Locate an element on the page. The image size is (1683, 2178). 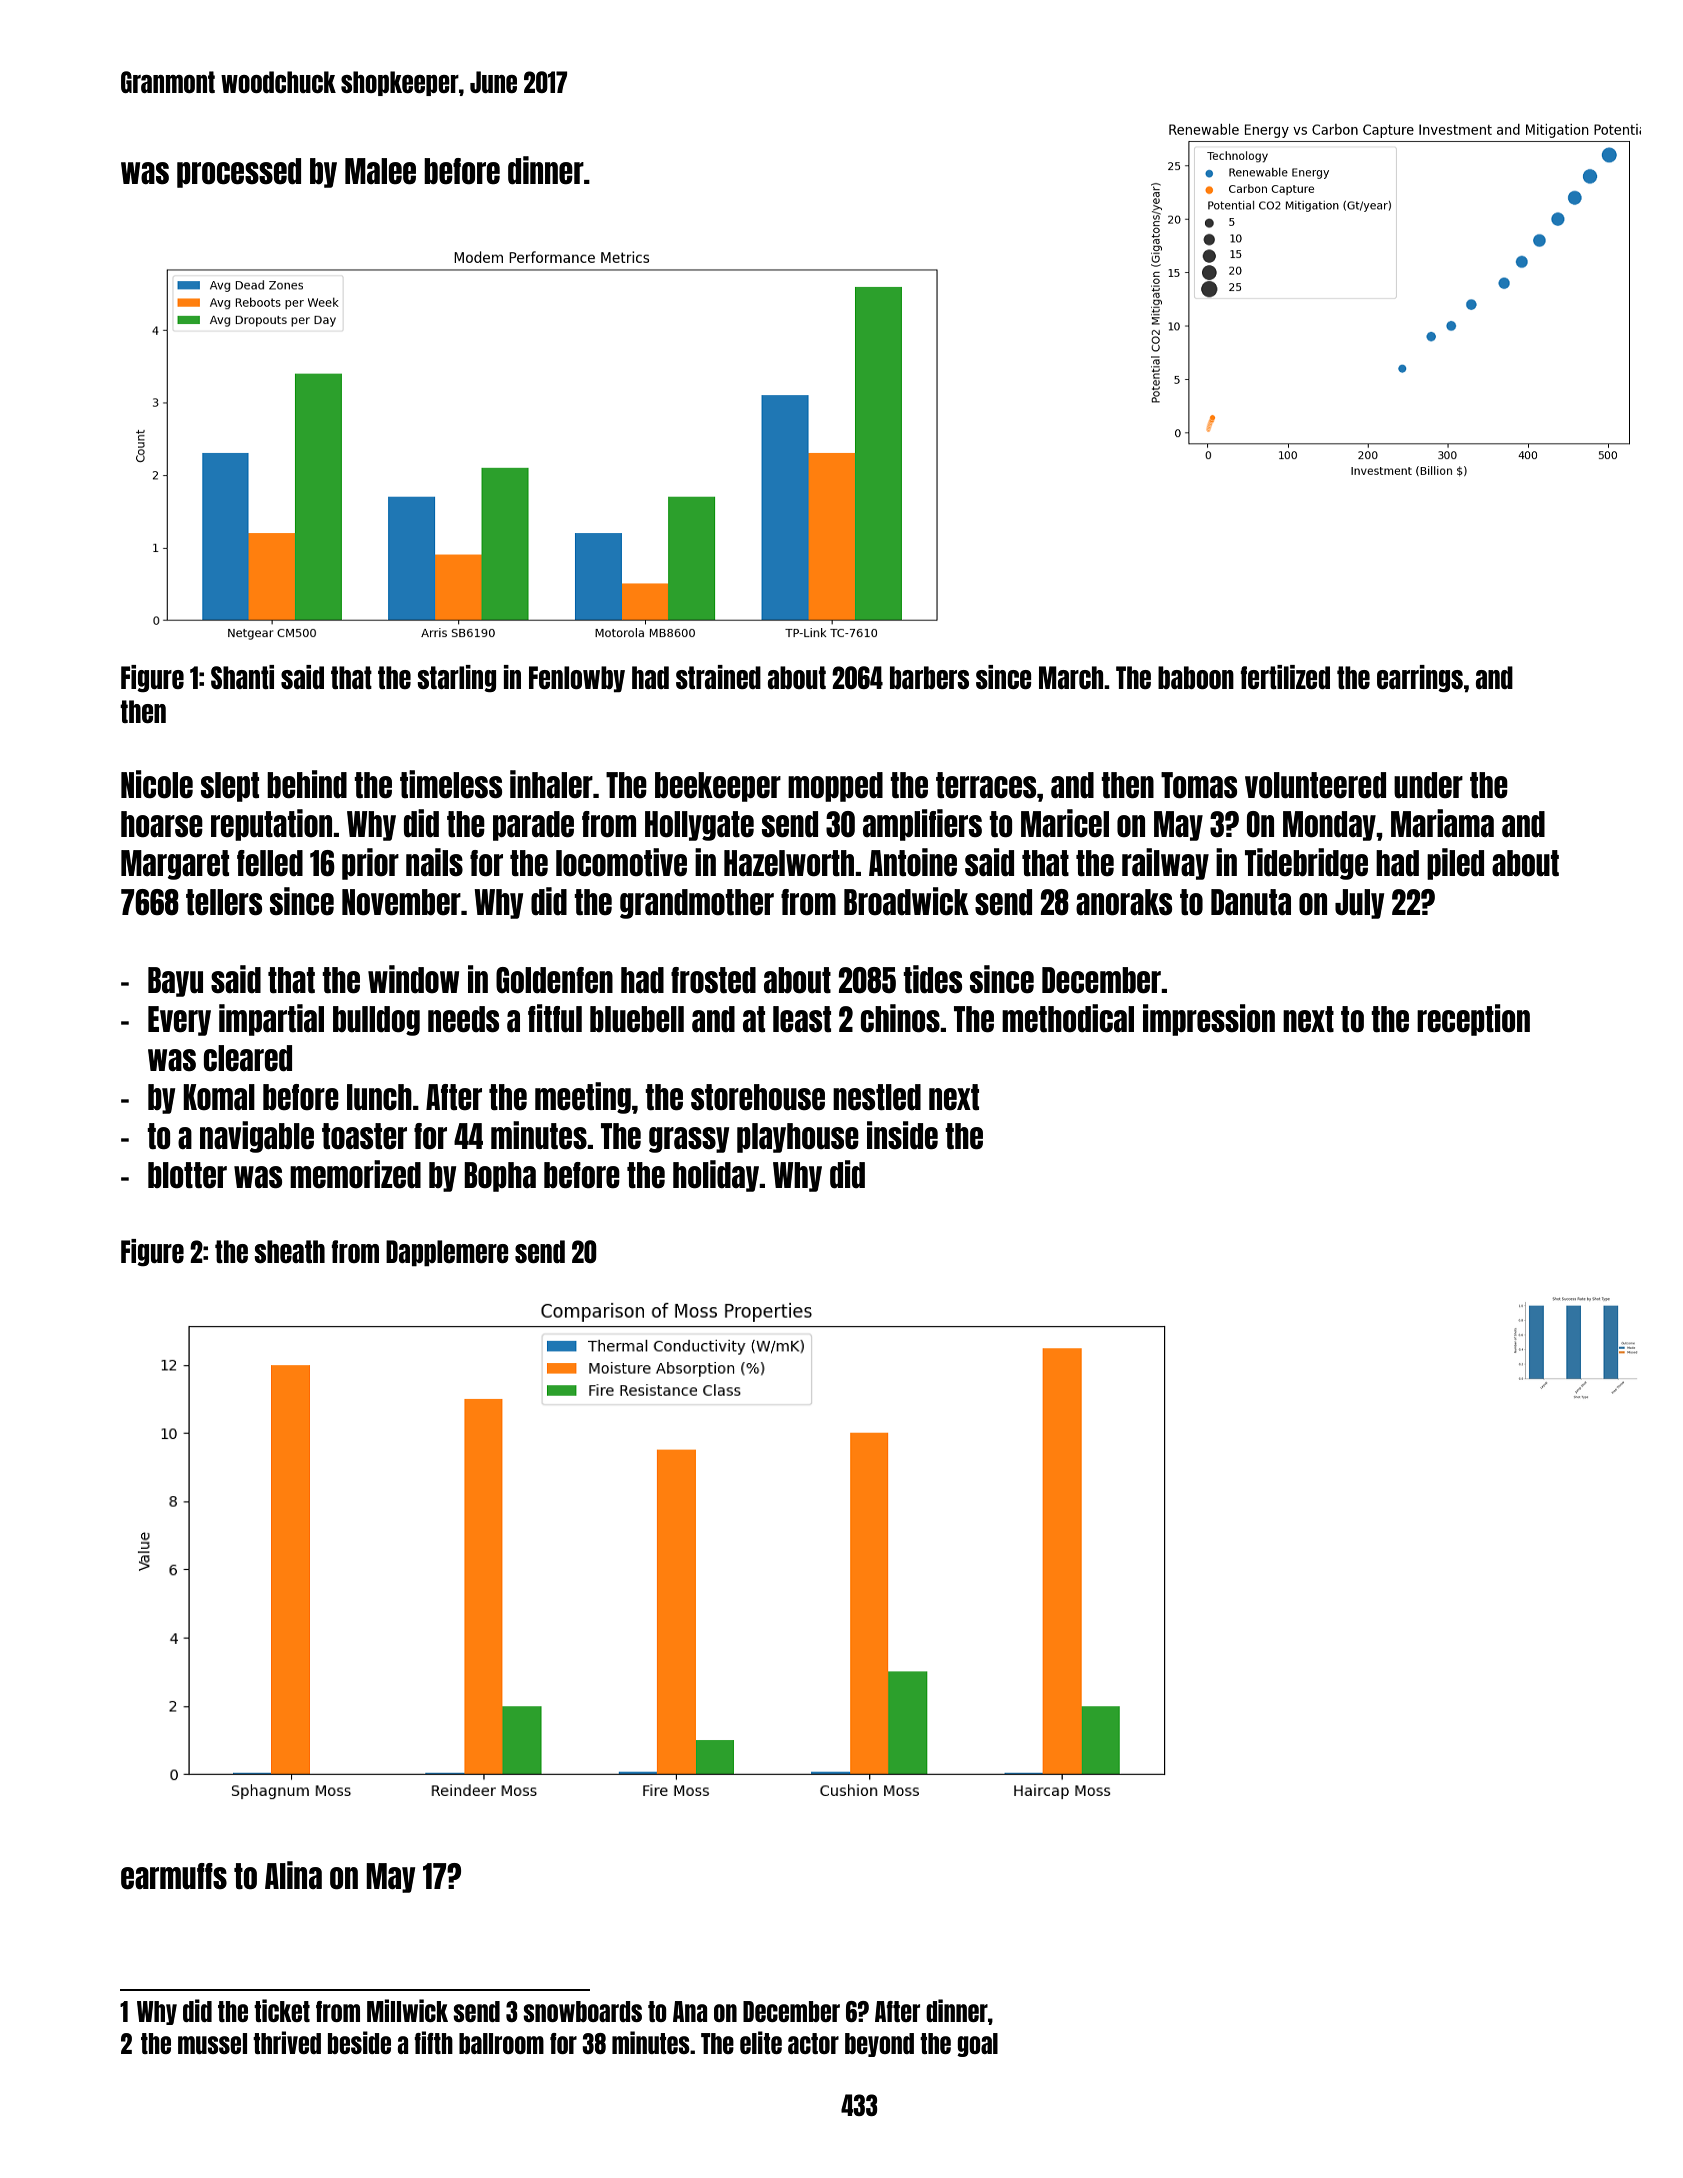
reception is located at coordinates (1473, 1020).
